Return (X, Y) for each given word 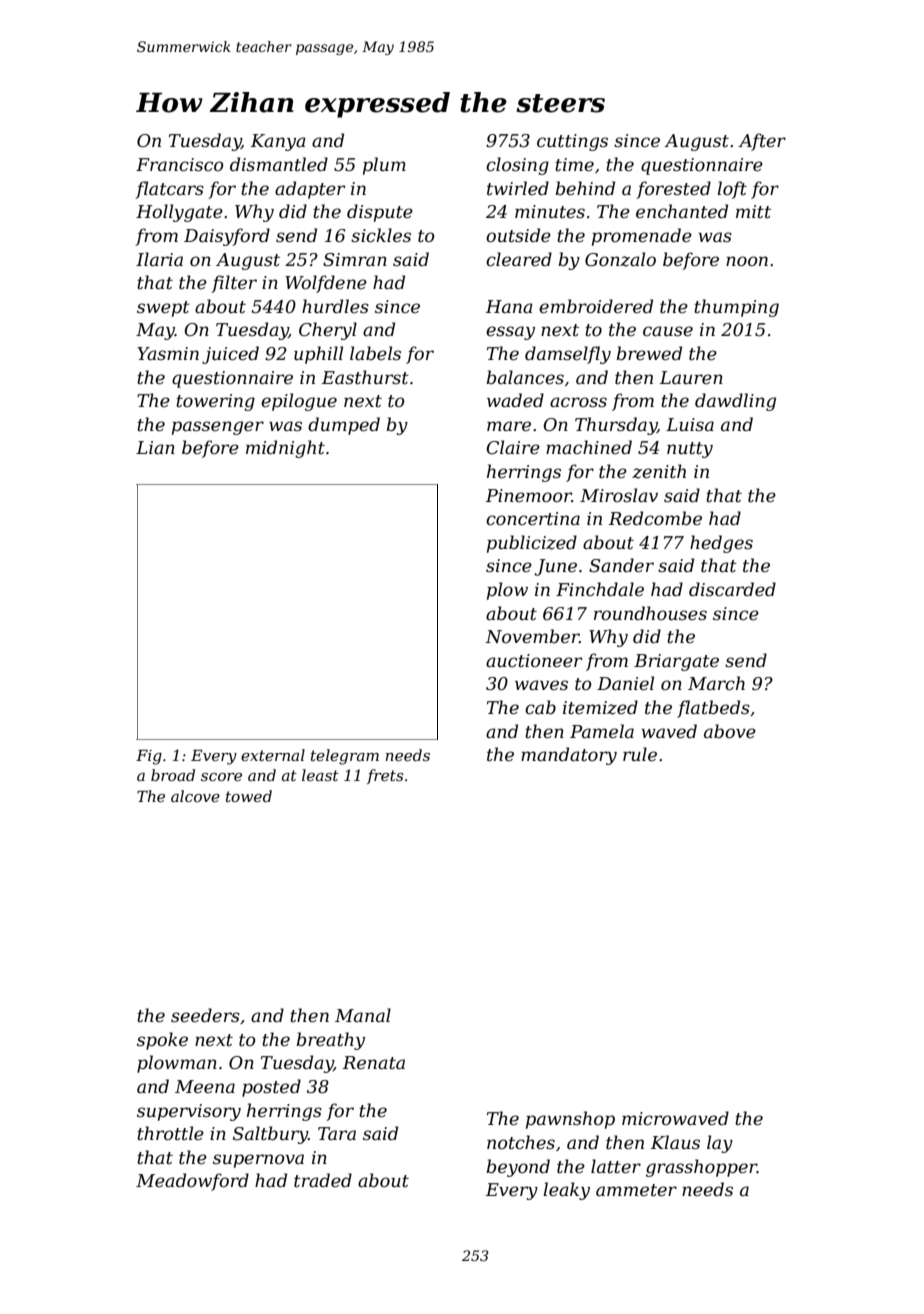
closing (517, 166)
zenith (659, 471)
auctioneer (534, 661)
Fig (149, 757)
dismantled (279, 164)
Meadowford (192, 1182)
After (762, 142)
